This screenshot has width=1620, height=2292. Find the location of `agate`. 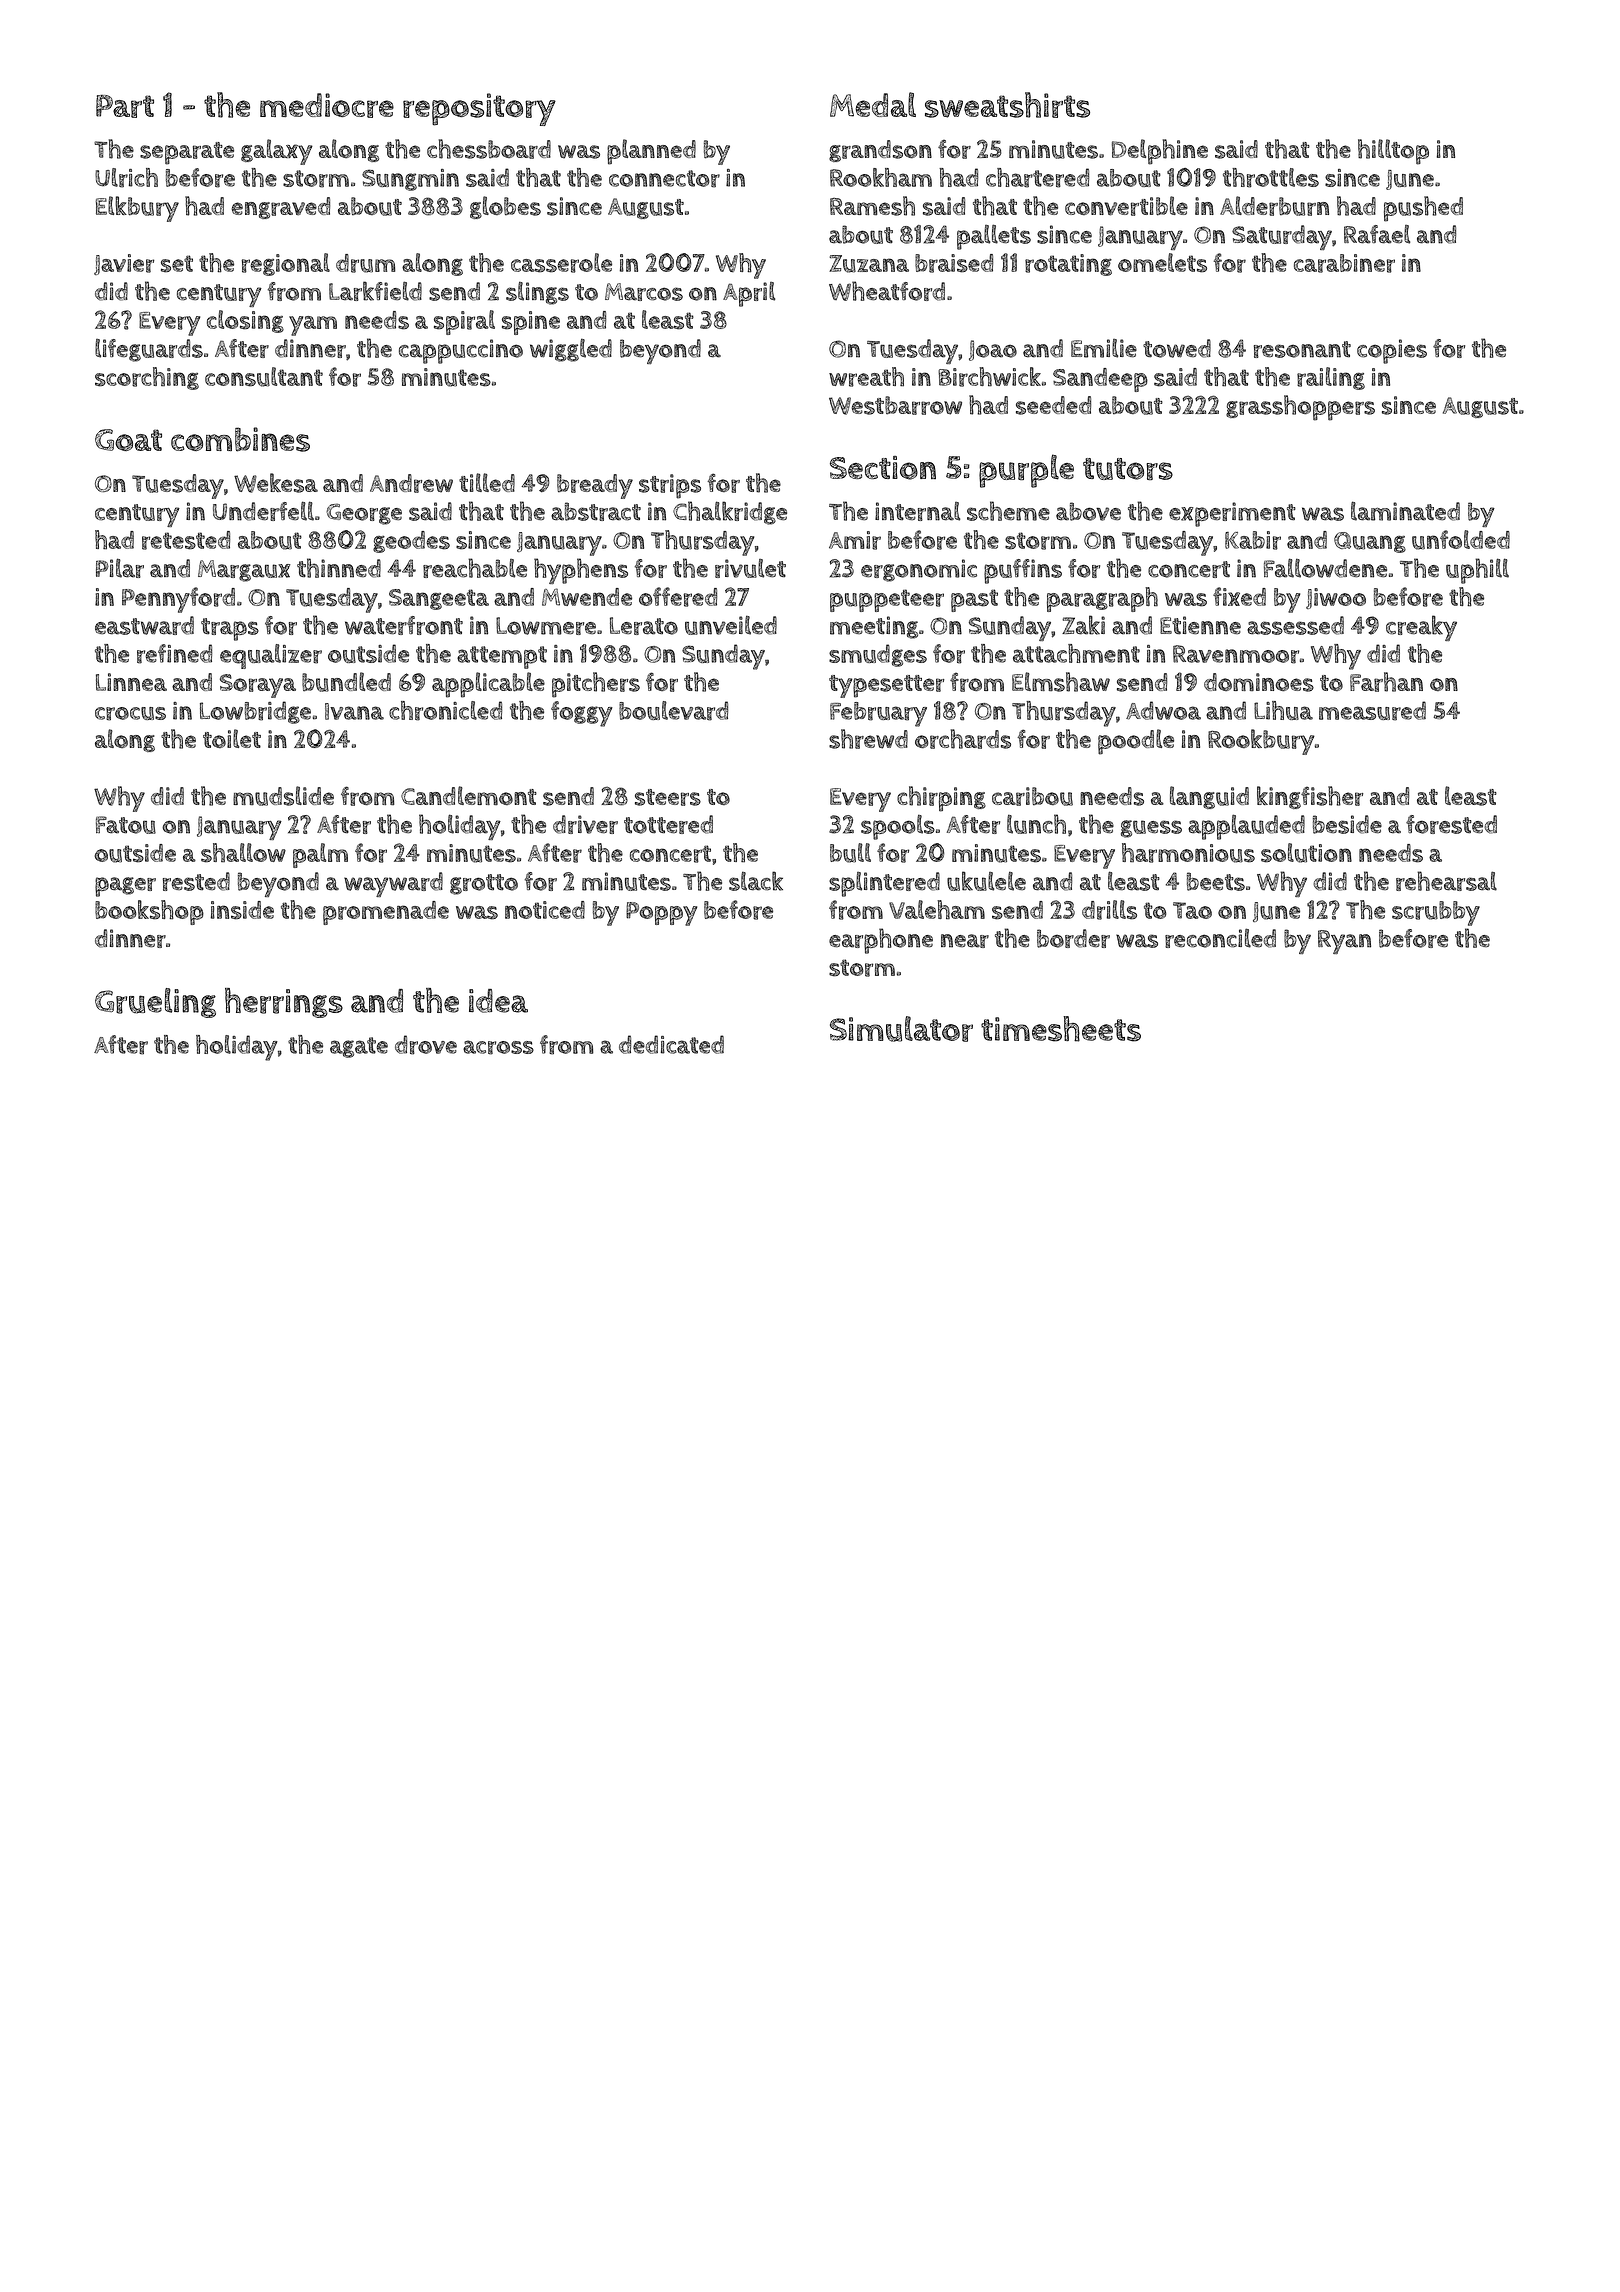

agate is located at coordinates (359, 1047).
